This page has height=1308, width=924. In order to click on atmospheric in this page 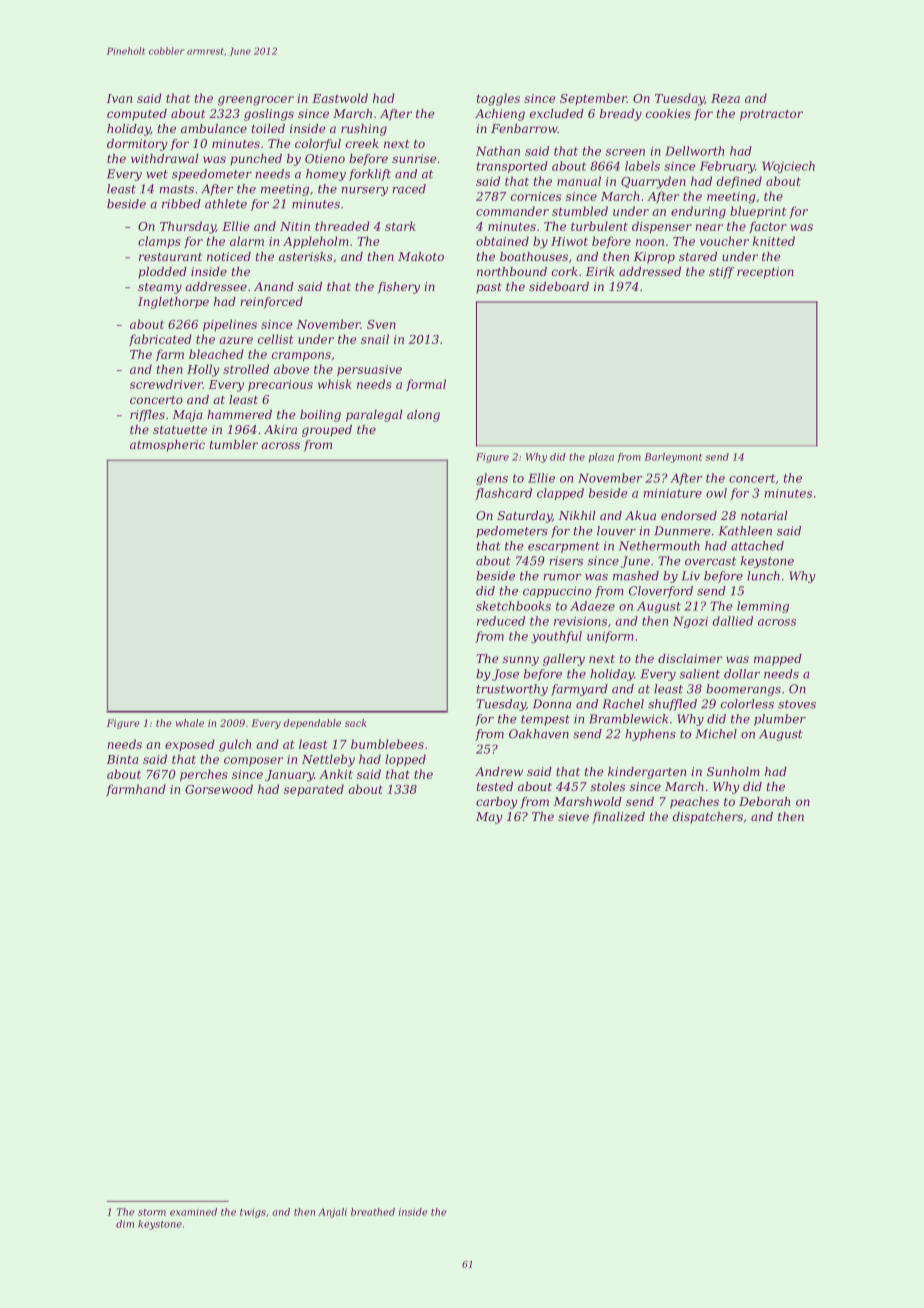, I will do `click(167, 446)`.
